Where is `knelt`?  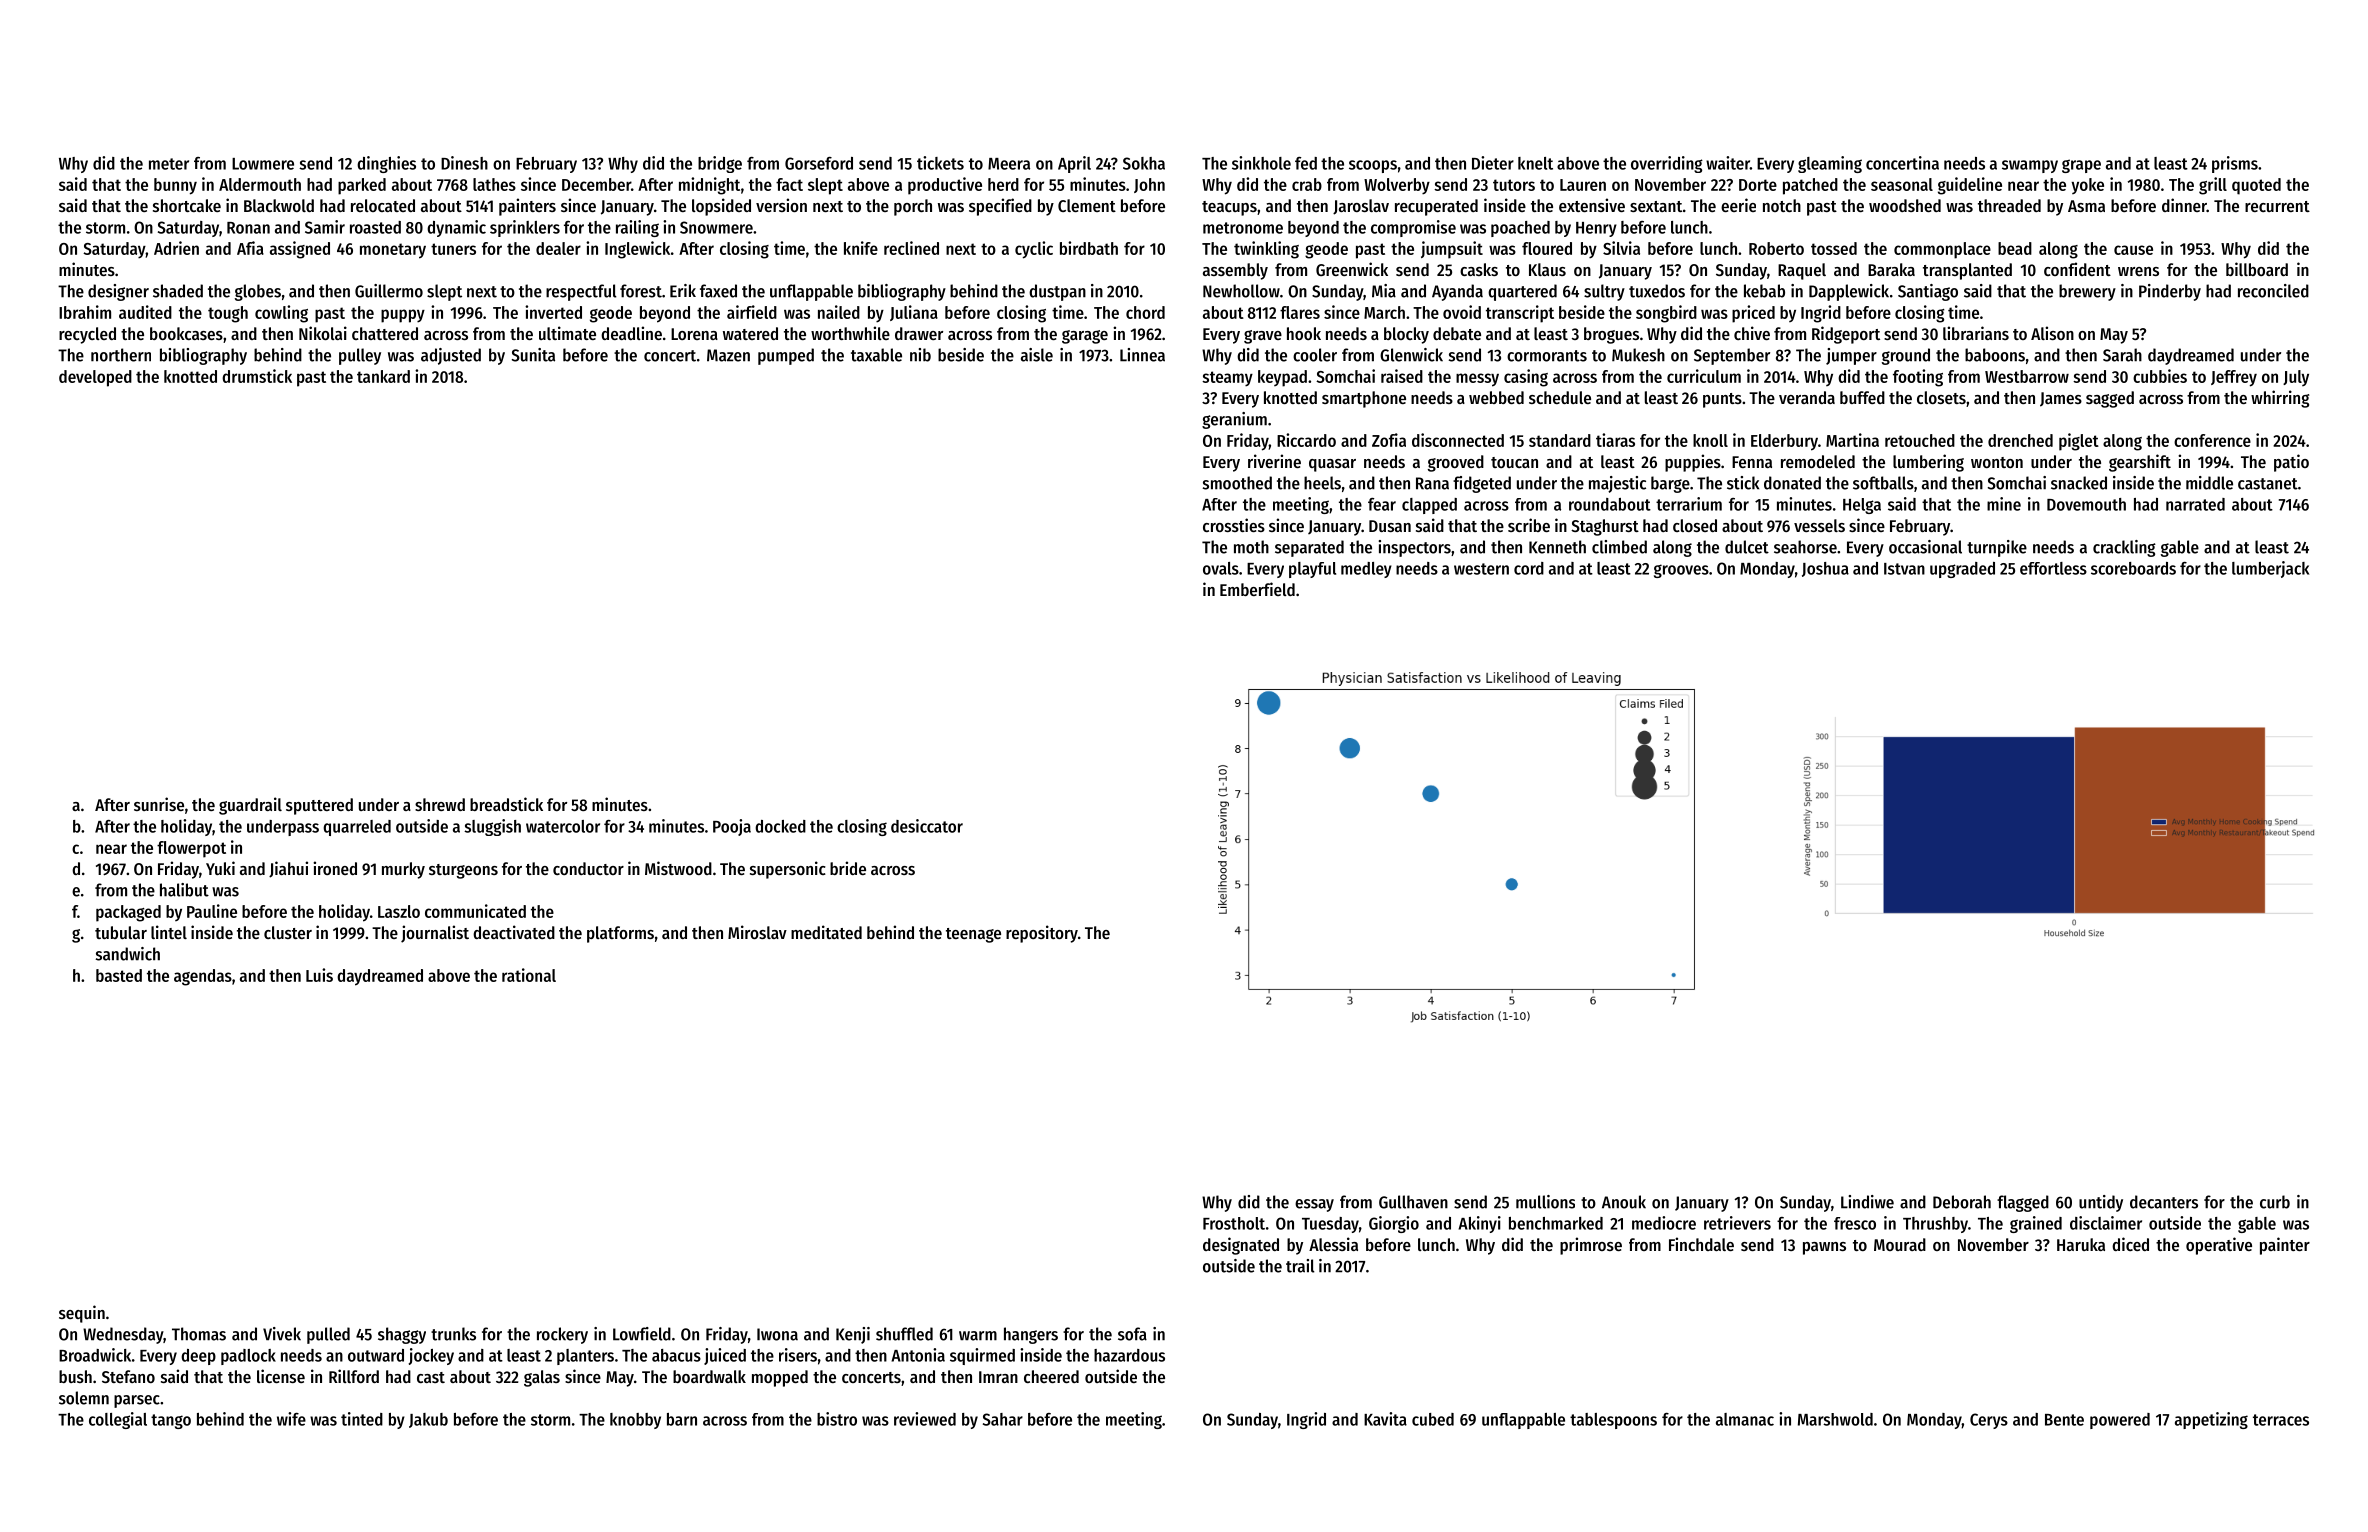 knelt is located at coordinates (1535, 163).
